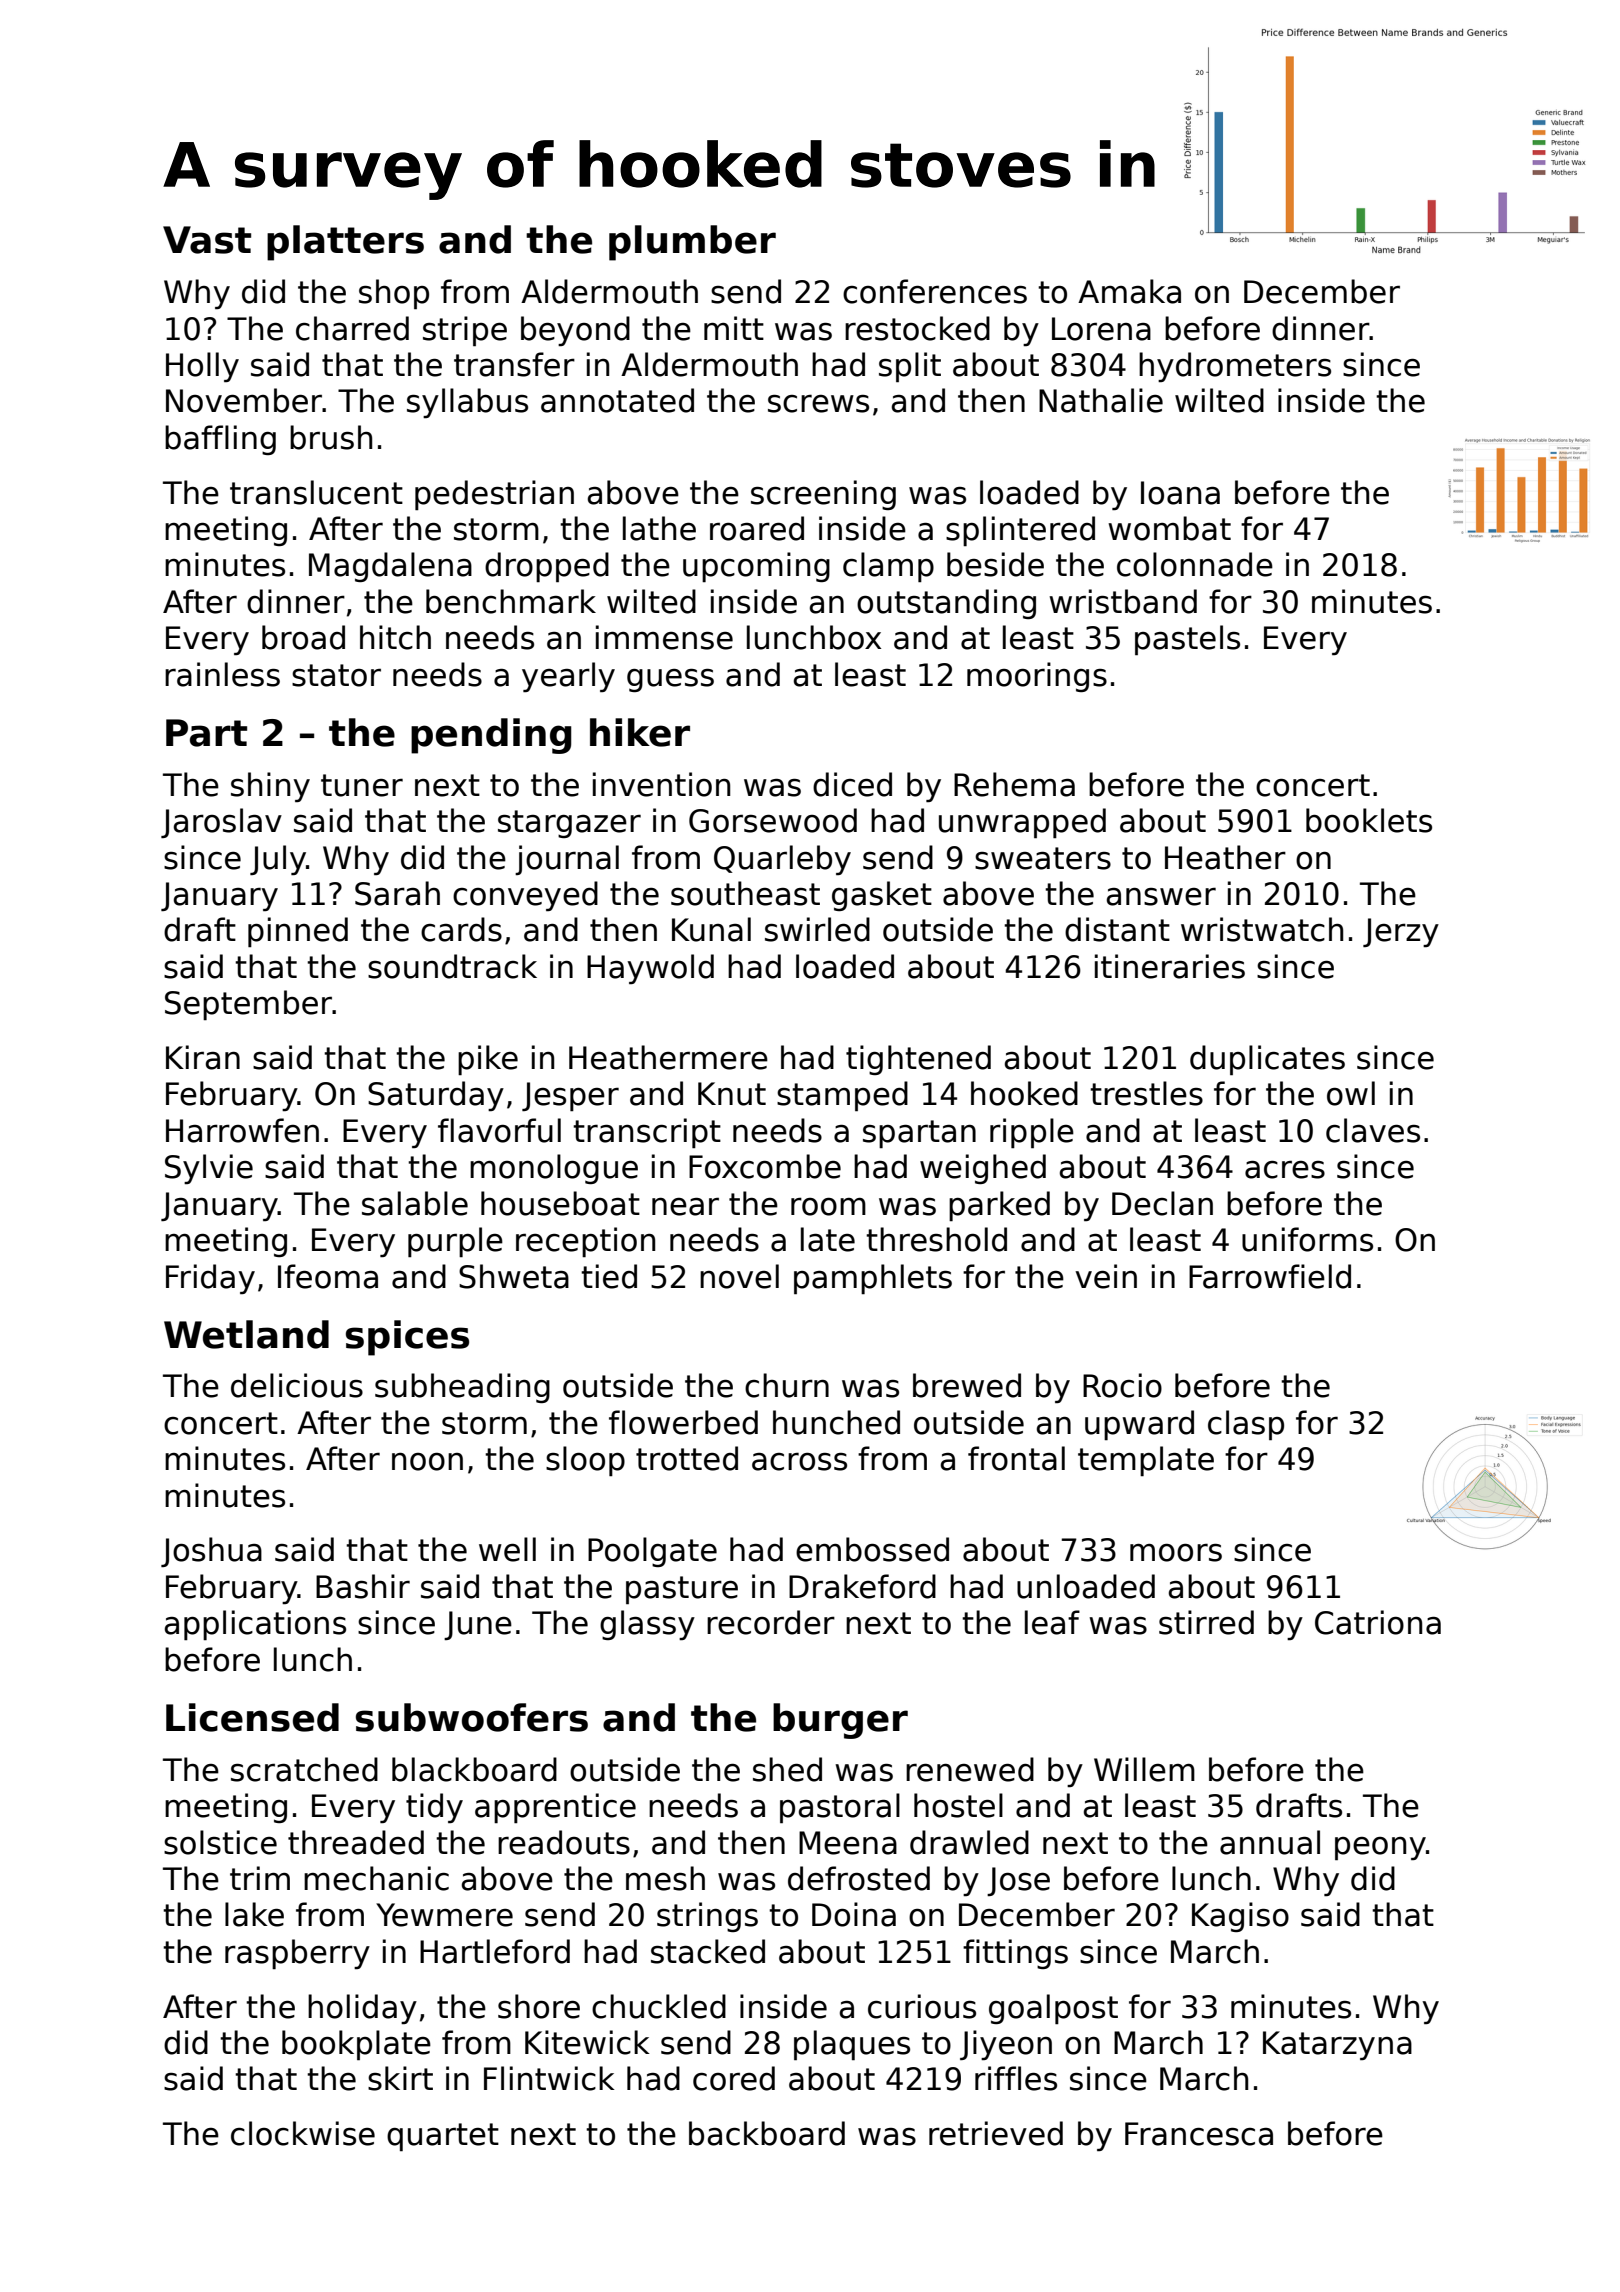  What do you see at coordinates (862, 1586) in the screenshot?
I see `Drakeford` at bounding box center [862, 1586].
